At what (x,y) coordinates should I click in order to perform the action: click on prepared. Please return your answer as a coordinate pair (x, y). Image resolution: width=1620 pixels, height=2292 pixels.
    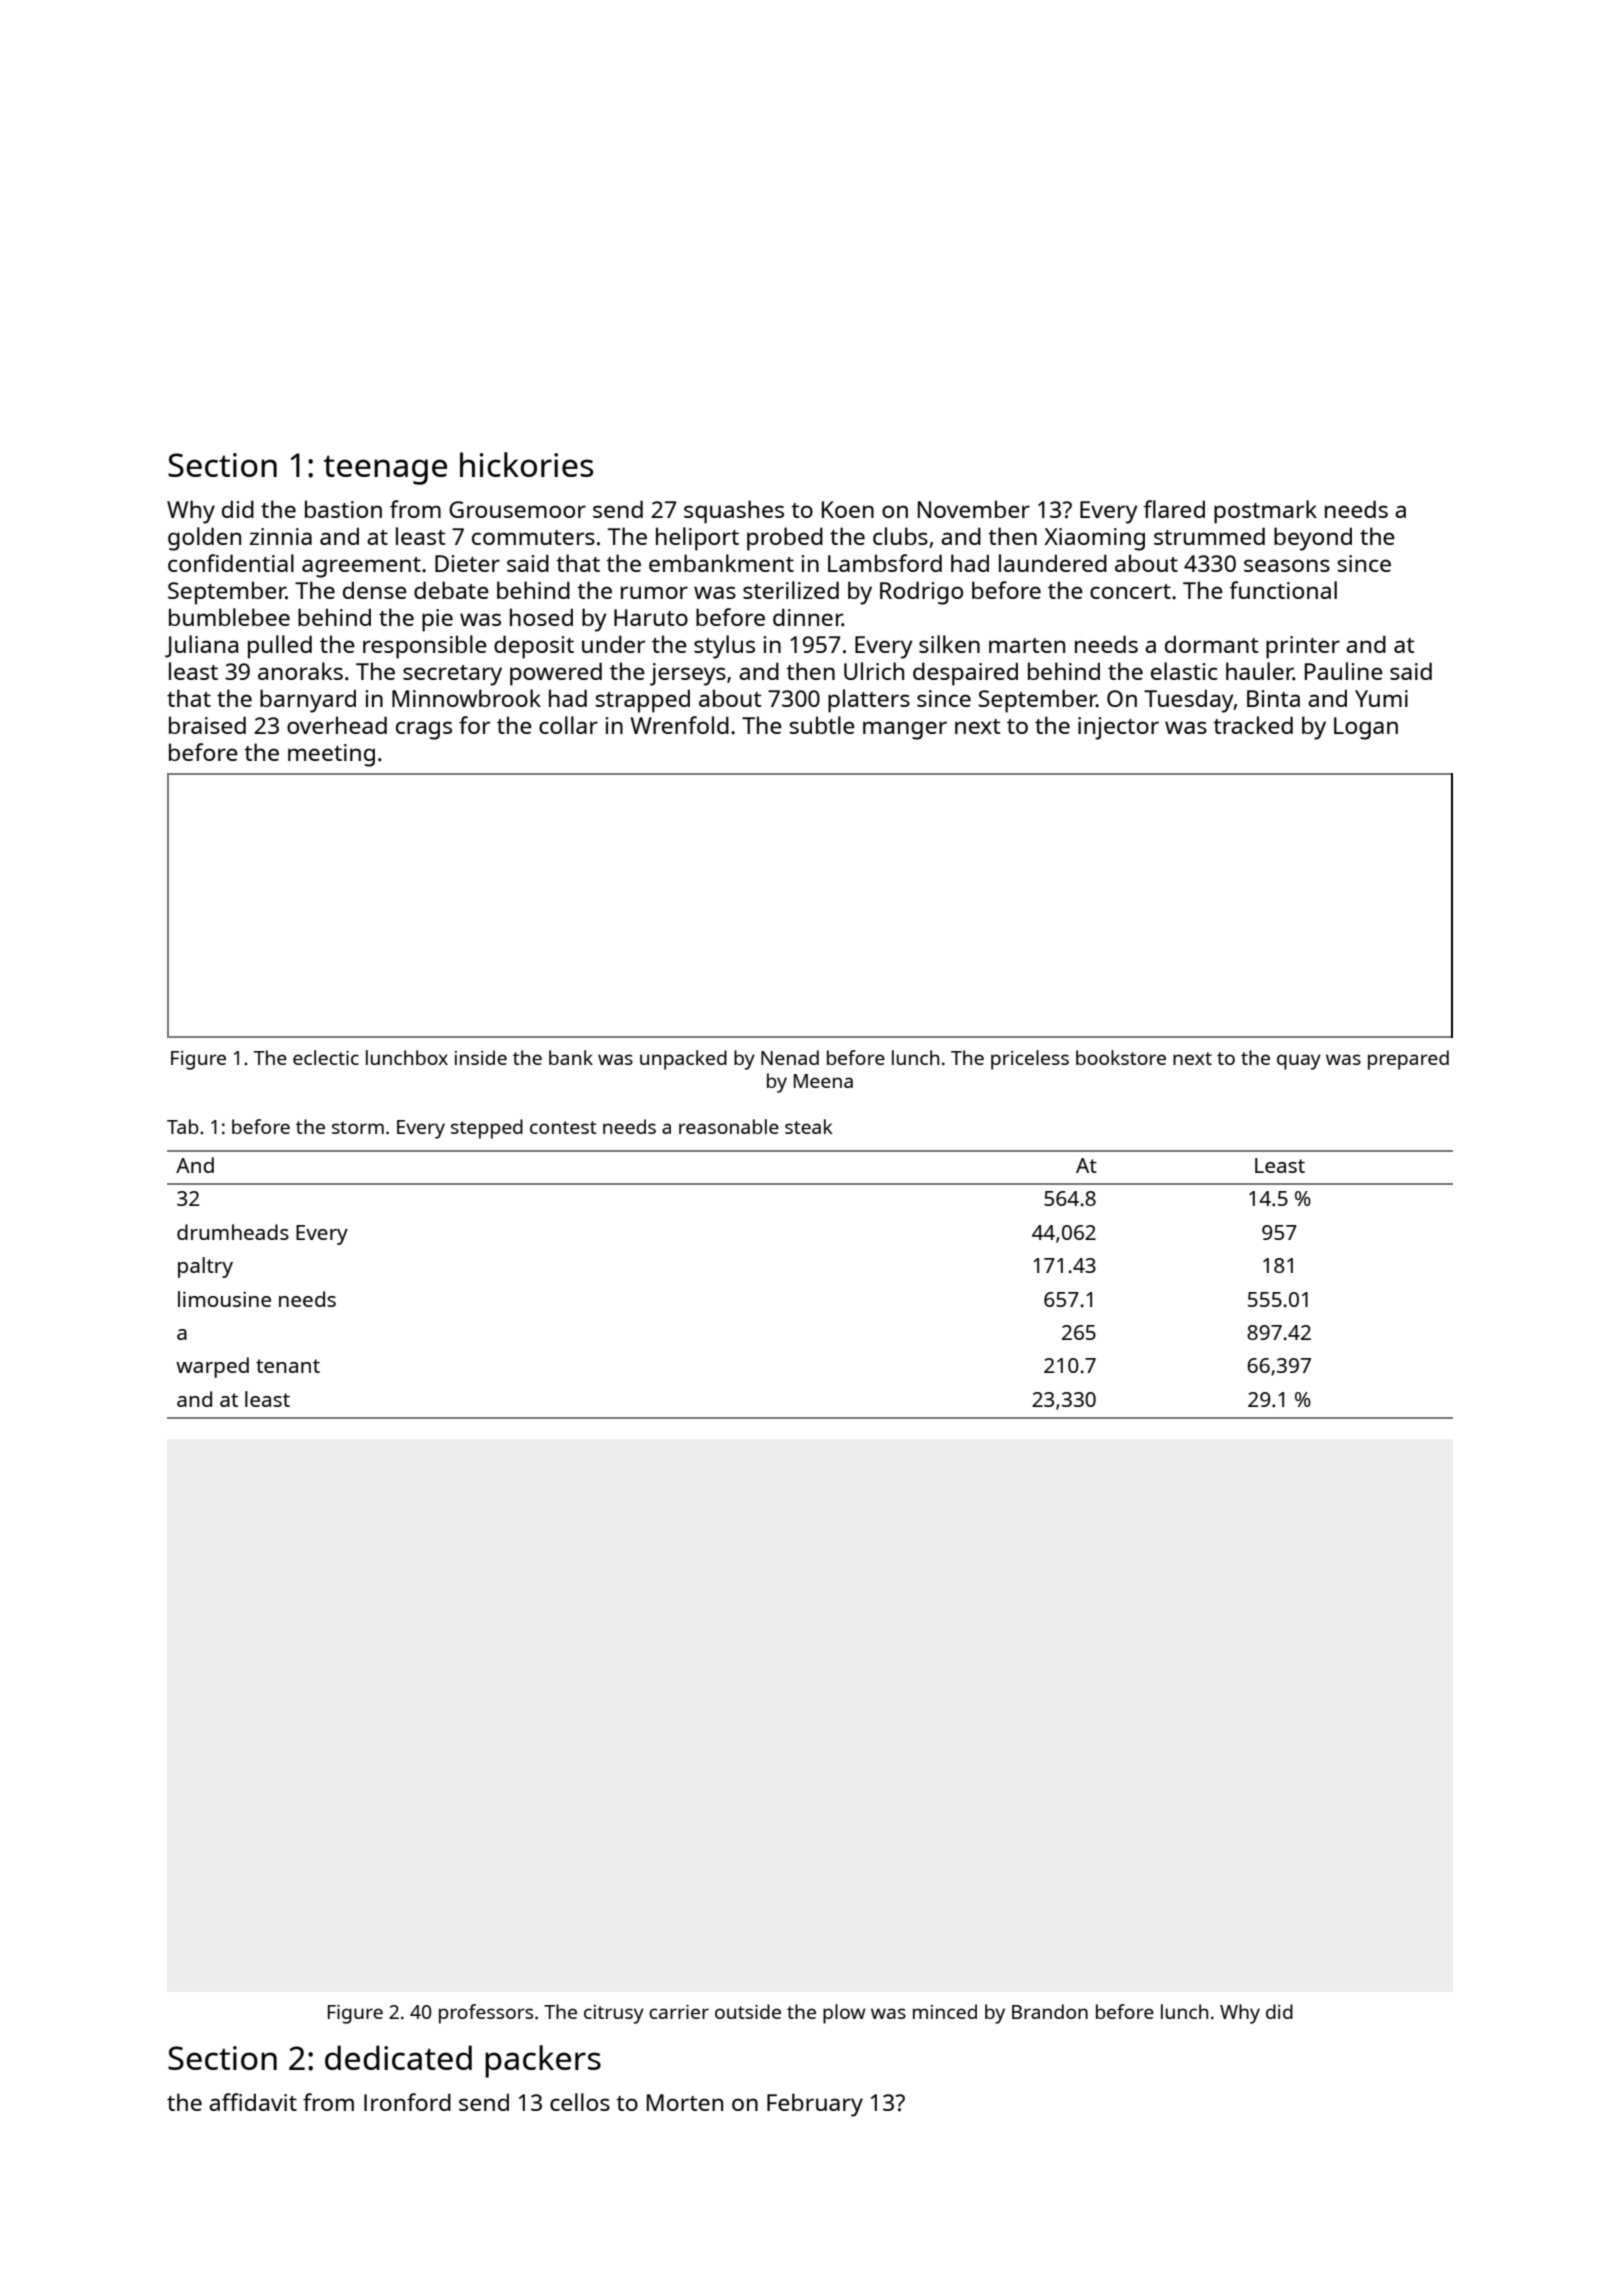
    Looking at the image, I should click on (1408, 1060).
